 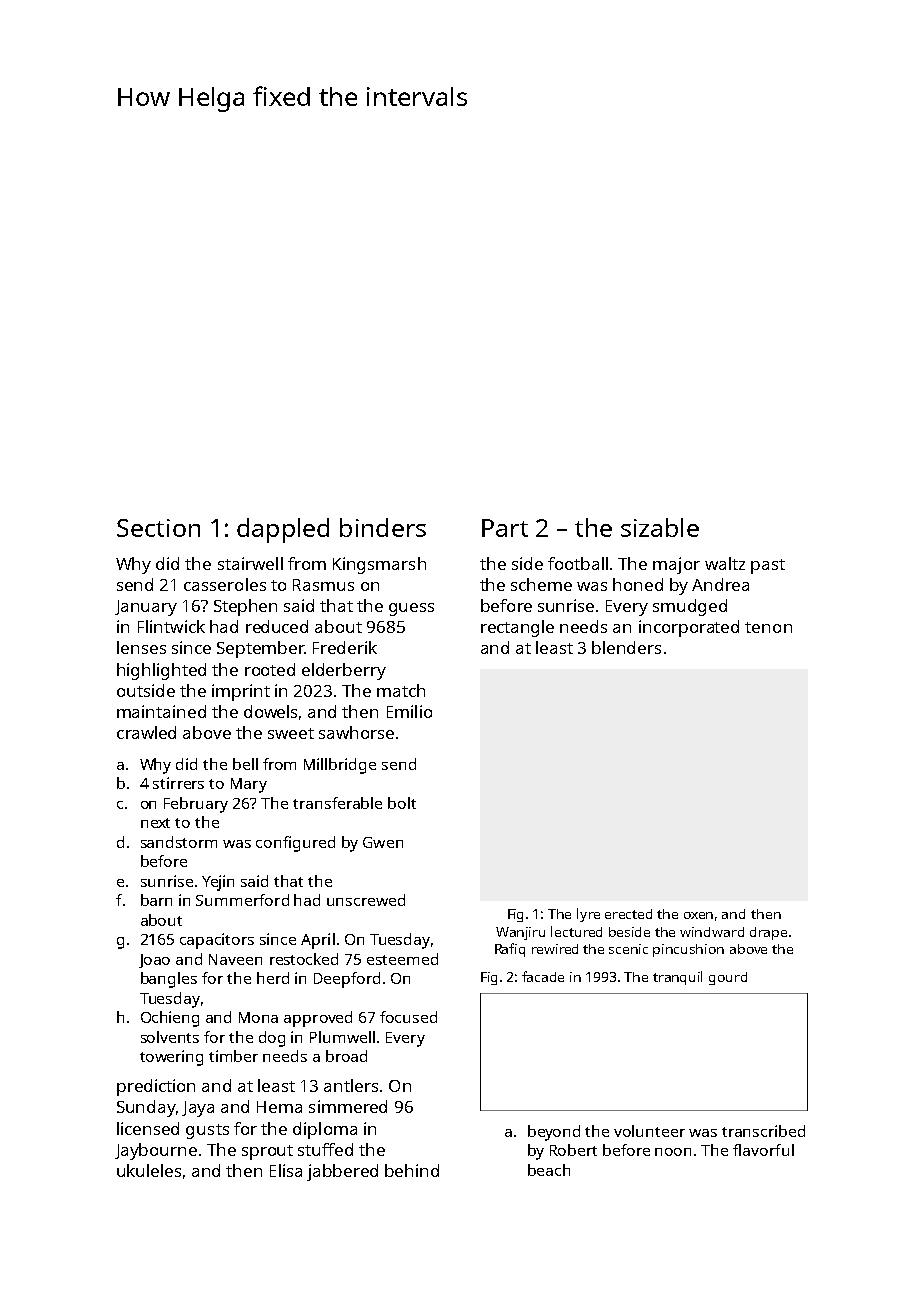 I want to click on bolt, so click(x=402, y=803).
